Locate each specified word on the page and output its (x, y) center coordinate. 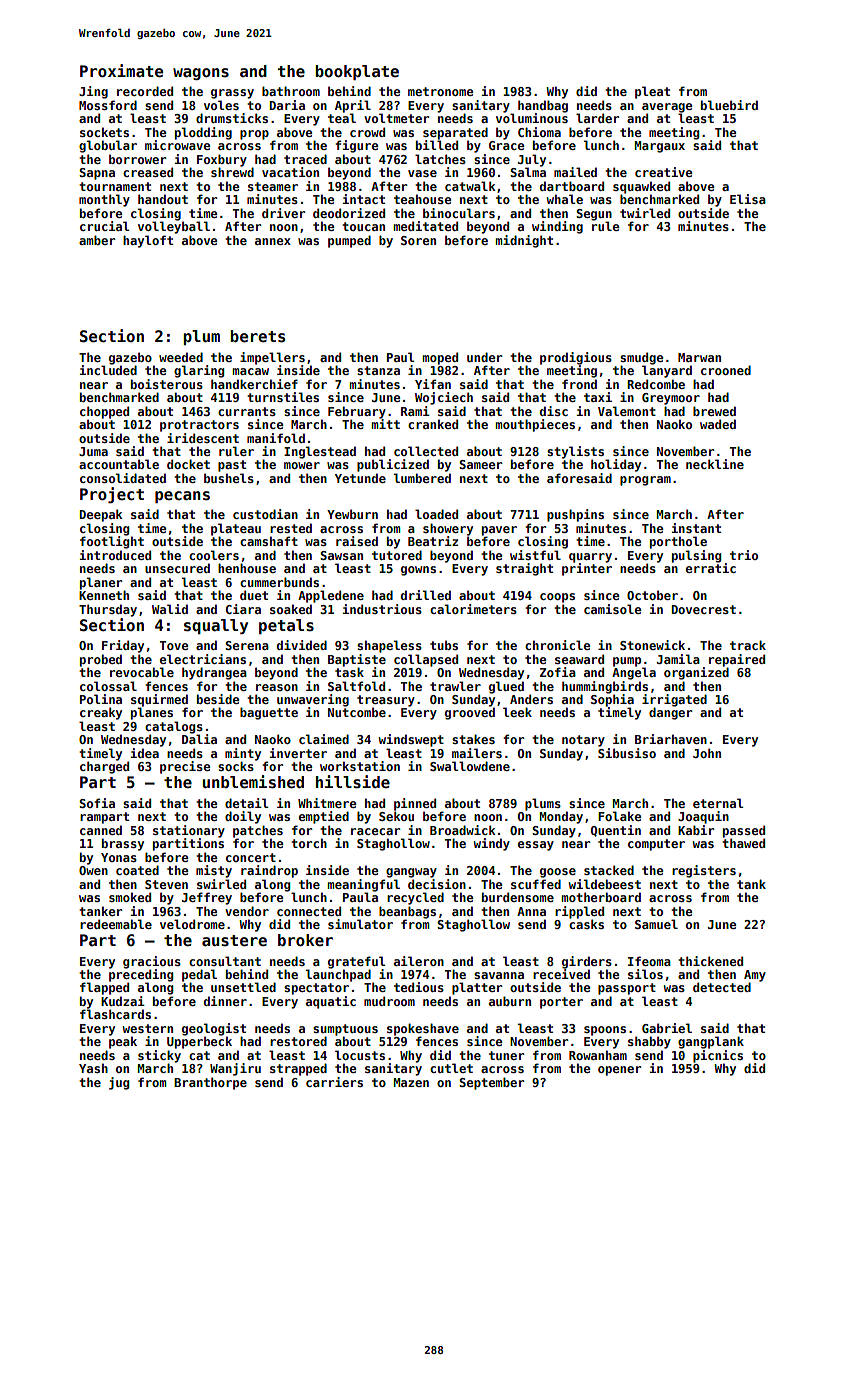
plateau (236, 529)
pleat (652, 92)
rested (291, 528)
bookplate (357, 72)
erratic (711, 568)
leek (517, 712)
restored (298, 1041)
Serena (247, 645)
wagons (201, 74)
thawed (743, 843)
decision (437, 884)
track (748, 645)
